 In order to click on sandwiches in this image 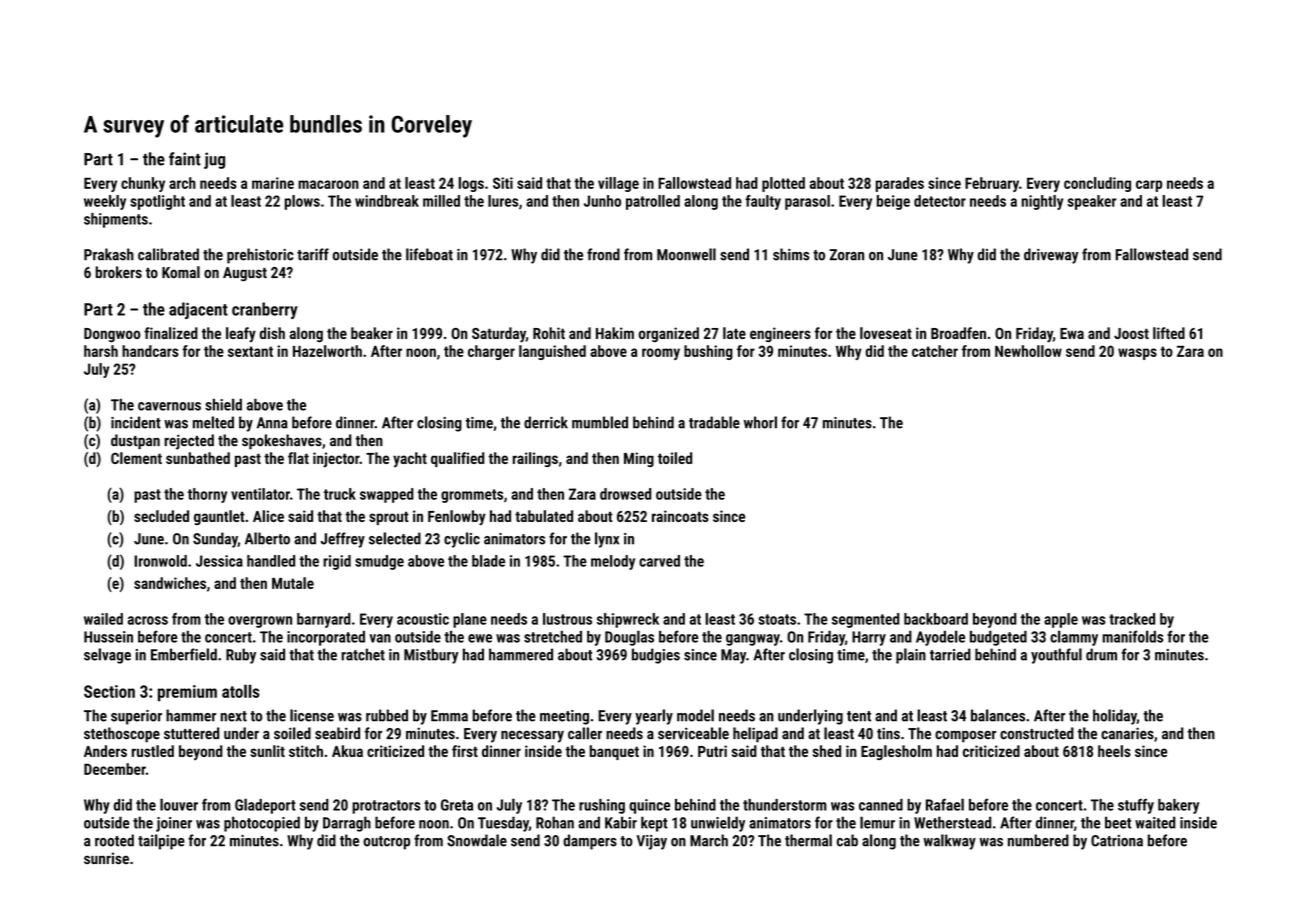, I will do `click(170, 583)`.
